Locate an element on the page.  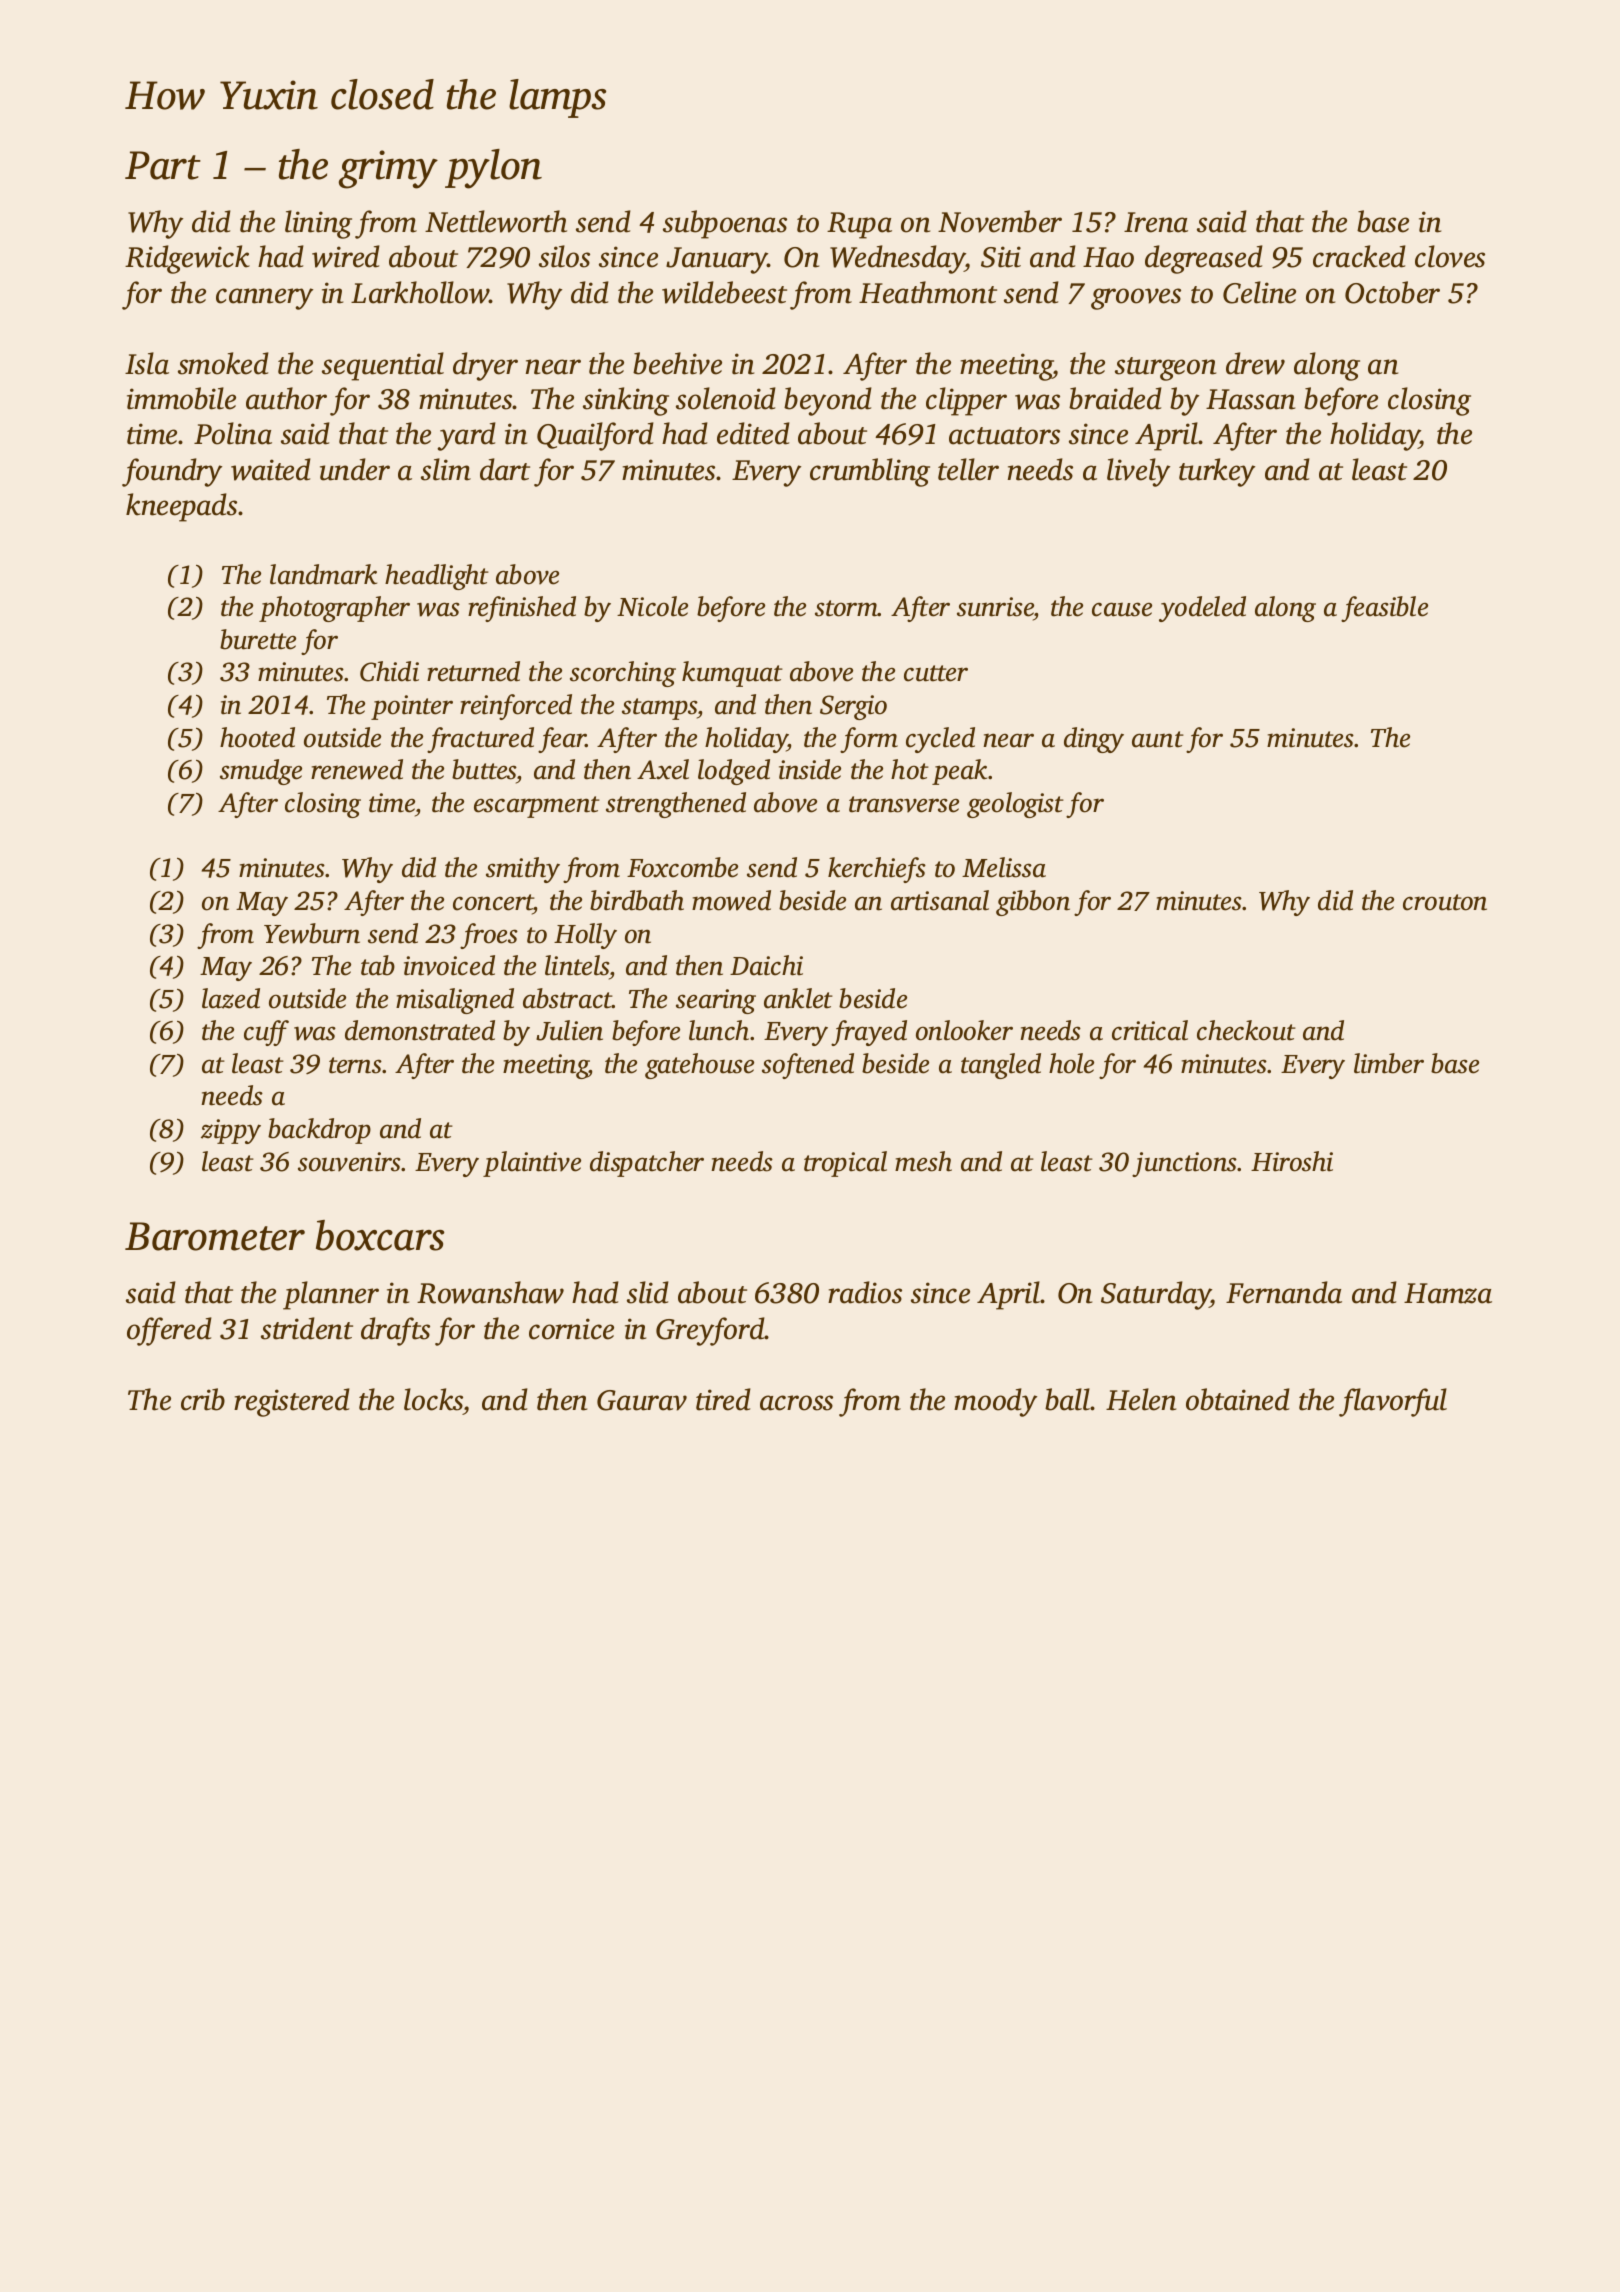
Irena is located at coordinates (1156, 222).
